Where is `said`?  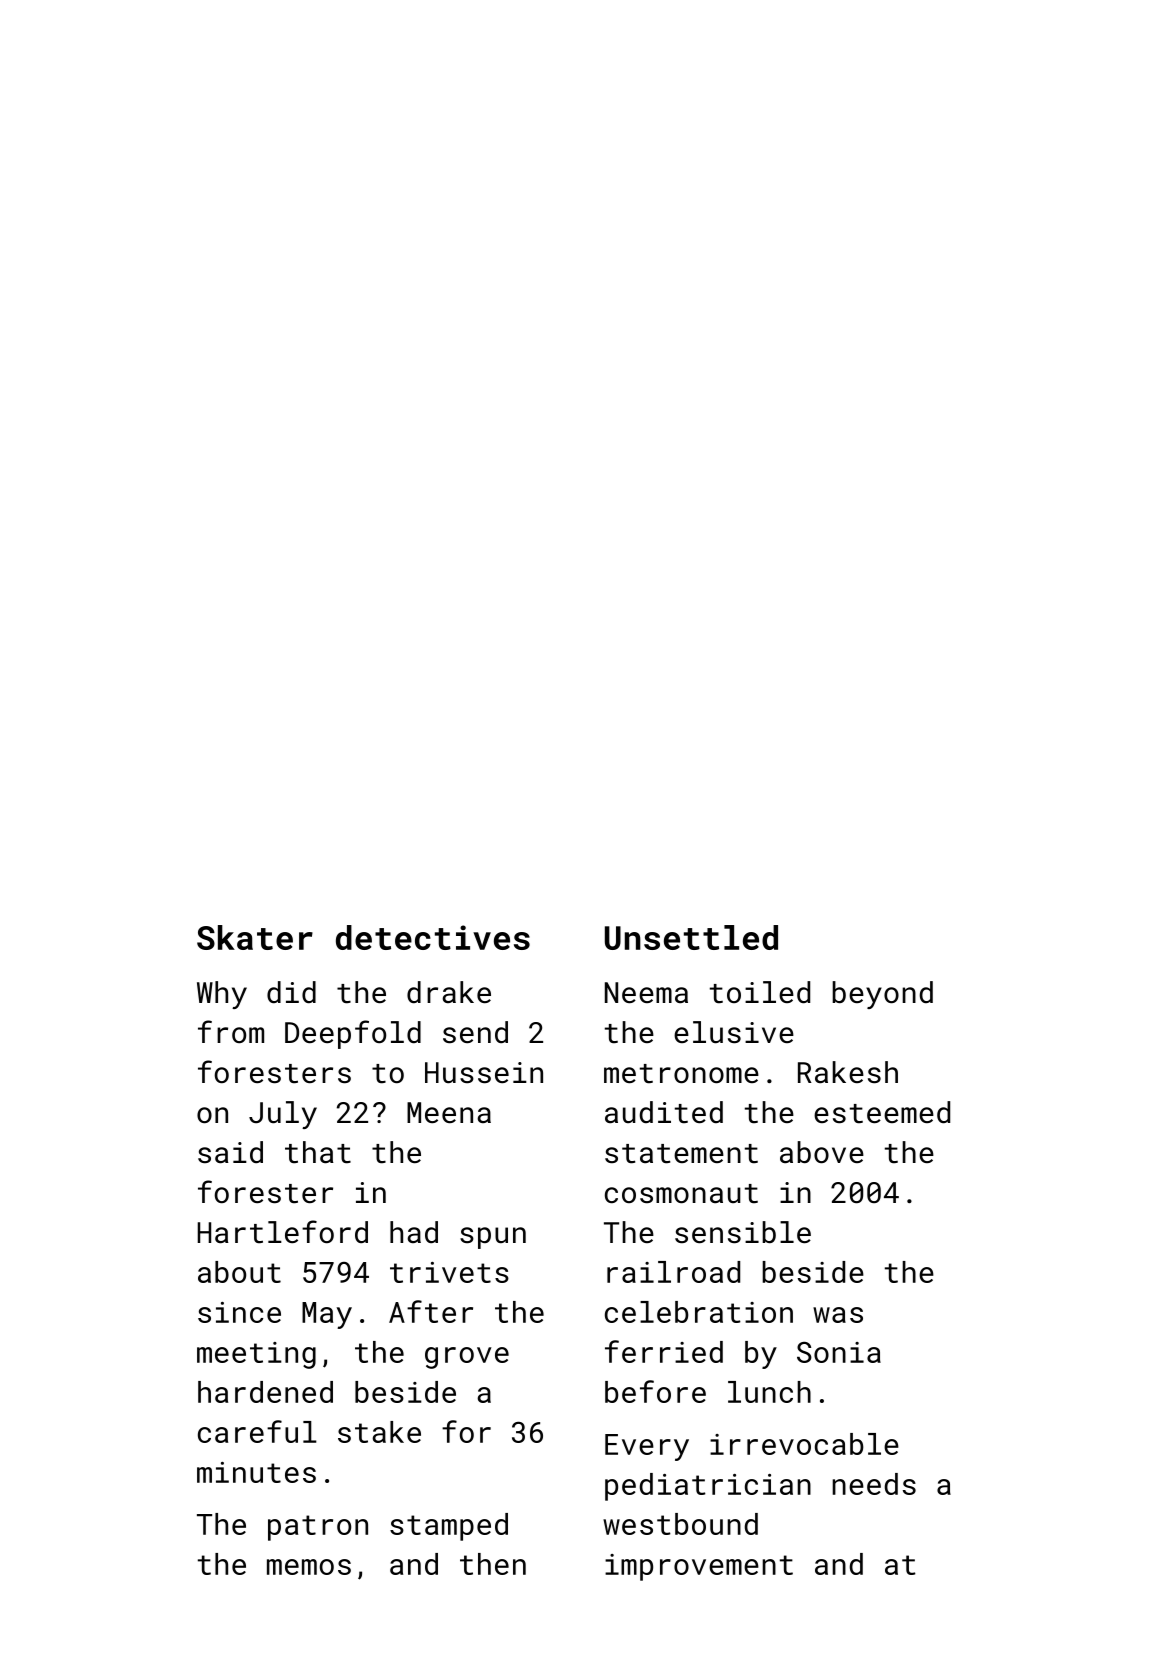 said is located at coordinates (230, 1152).
